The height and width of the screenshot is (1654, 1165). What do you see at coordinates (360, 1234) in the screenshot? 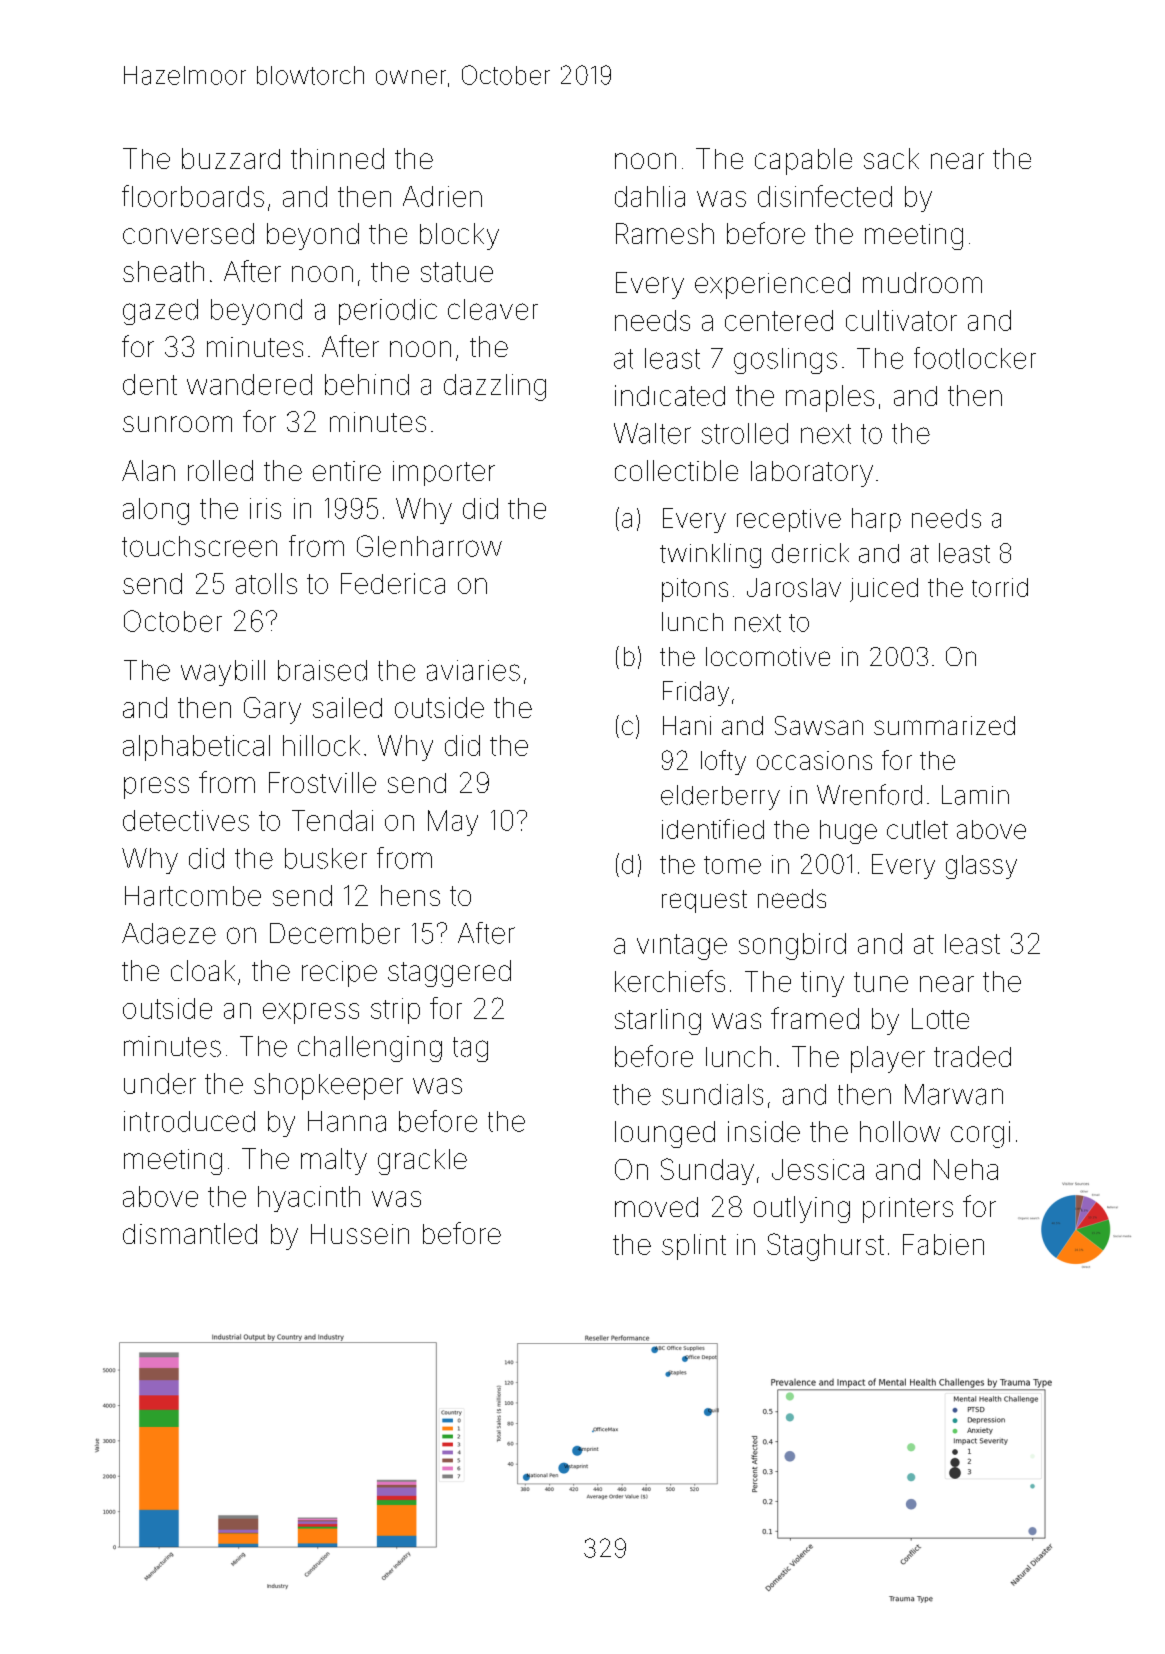
I see `Hussein` at bounding box center [360, 1234].
